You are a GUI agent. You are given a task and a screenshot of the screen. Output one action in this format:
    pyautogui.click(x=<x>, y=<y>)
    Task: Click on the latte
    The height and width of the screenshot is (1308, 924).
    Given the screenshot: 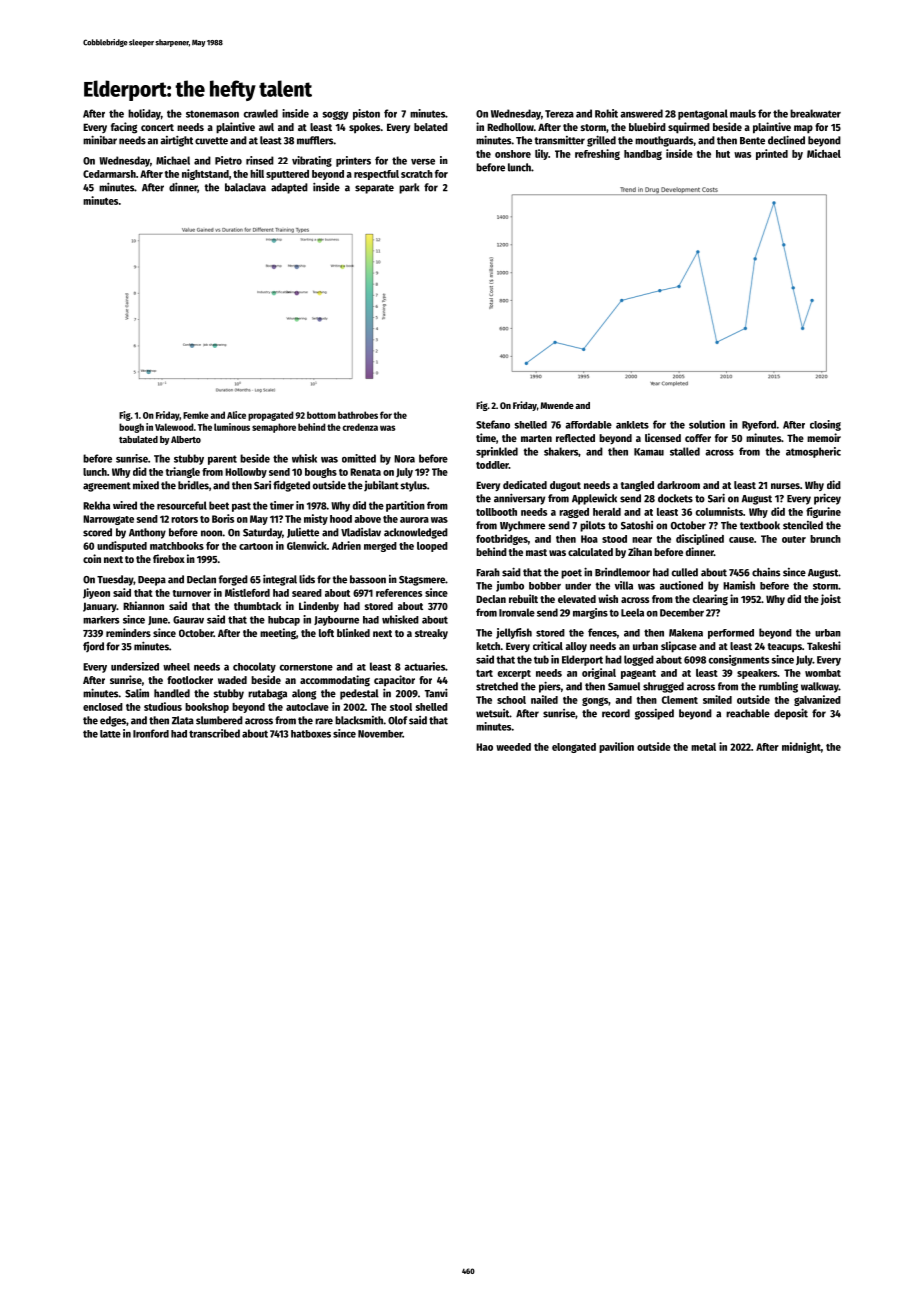 What is the action you would take?
    pyautogui.click(x=110, y=734)
